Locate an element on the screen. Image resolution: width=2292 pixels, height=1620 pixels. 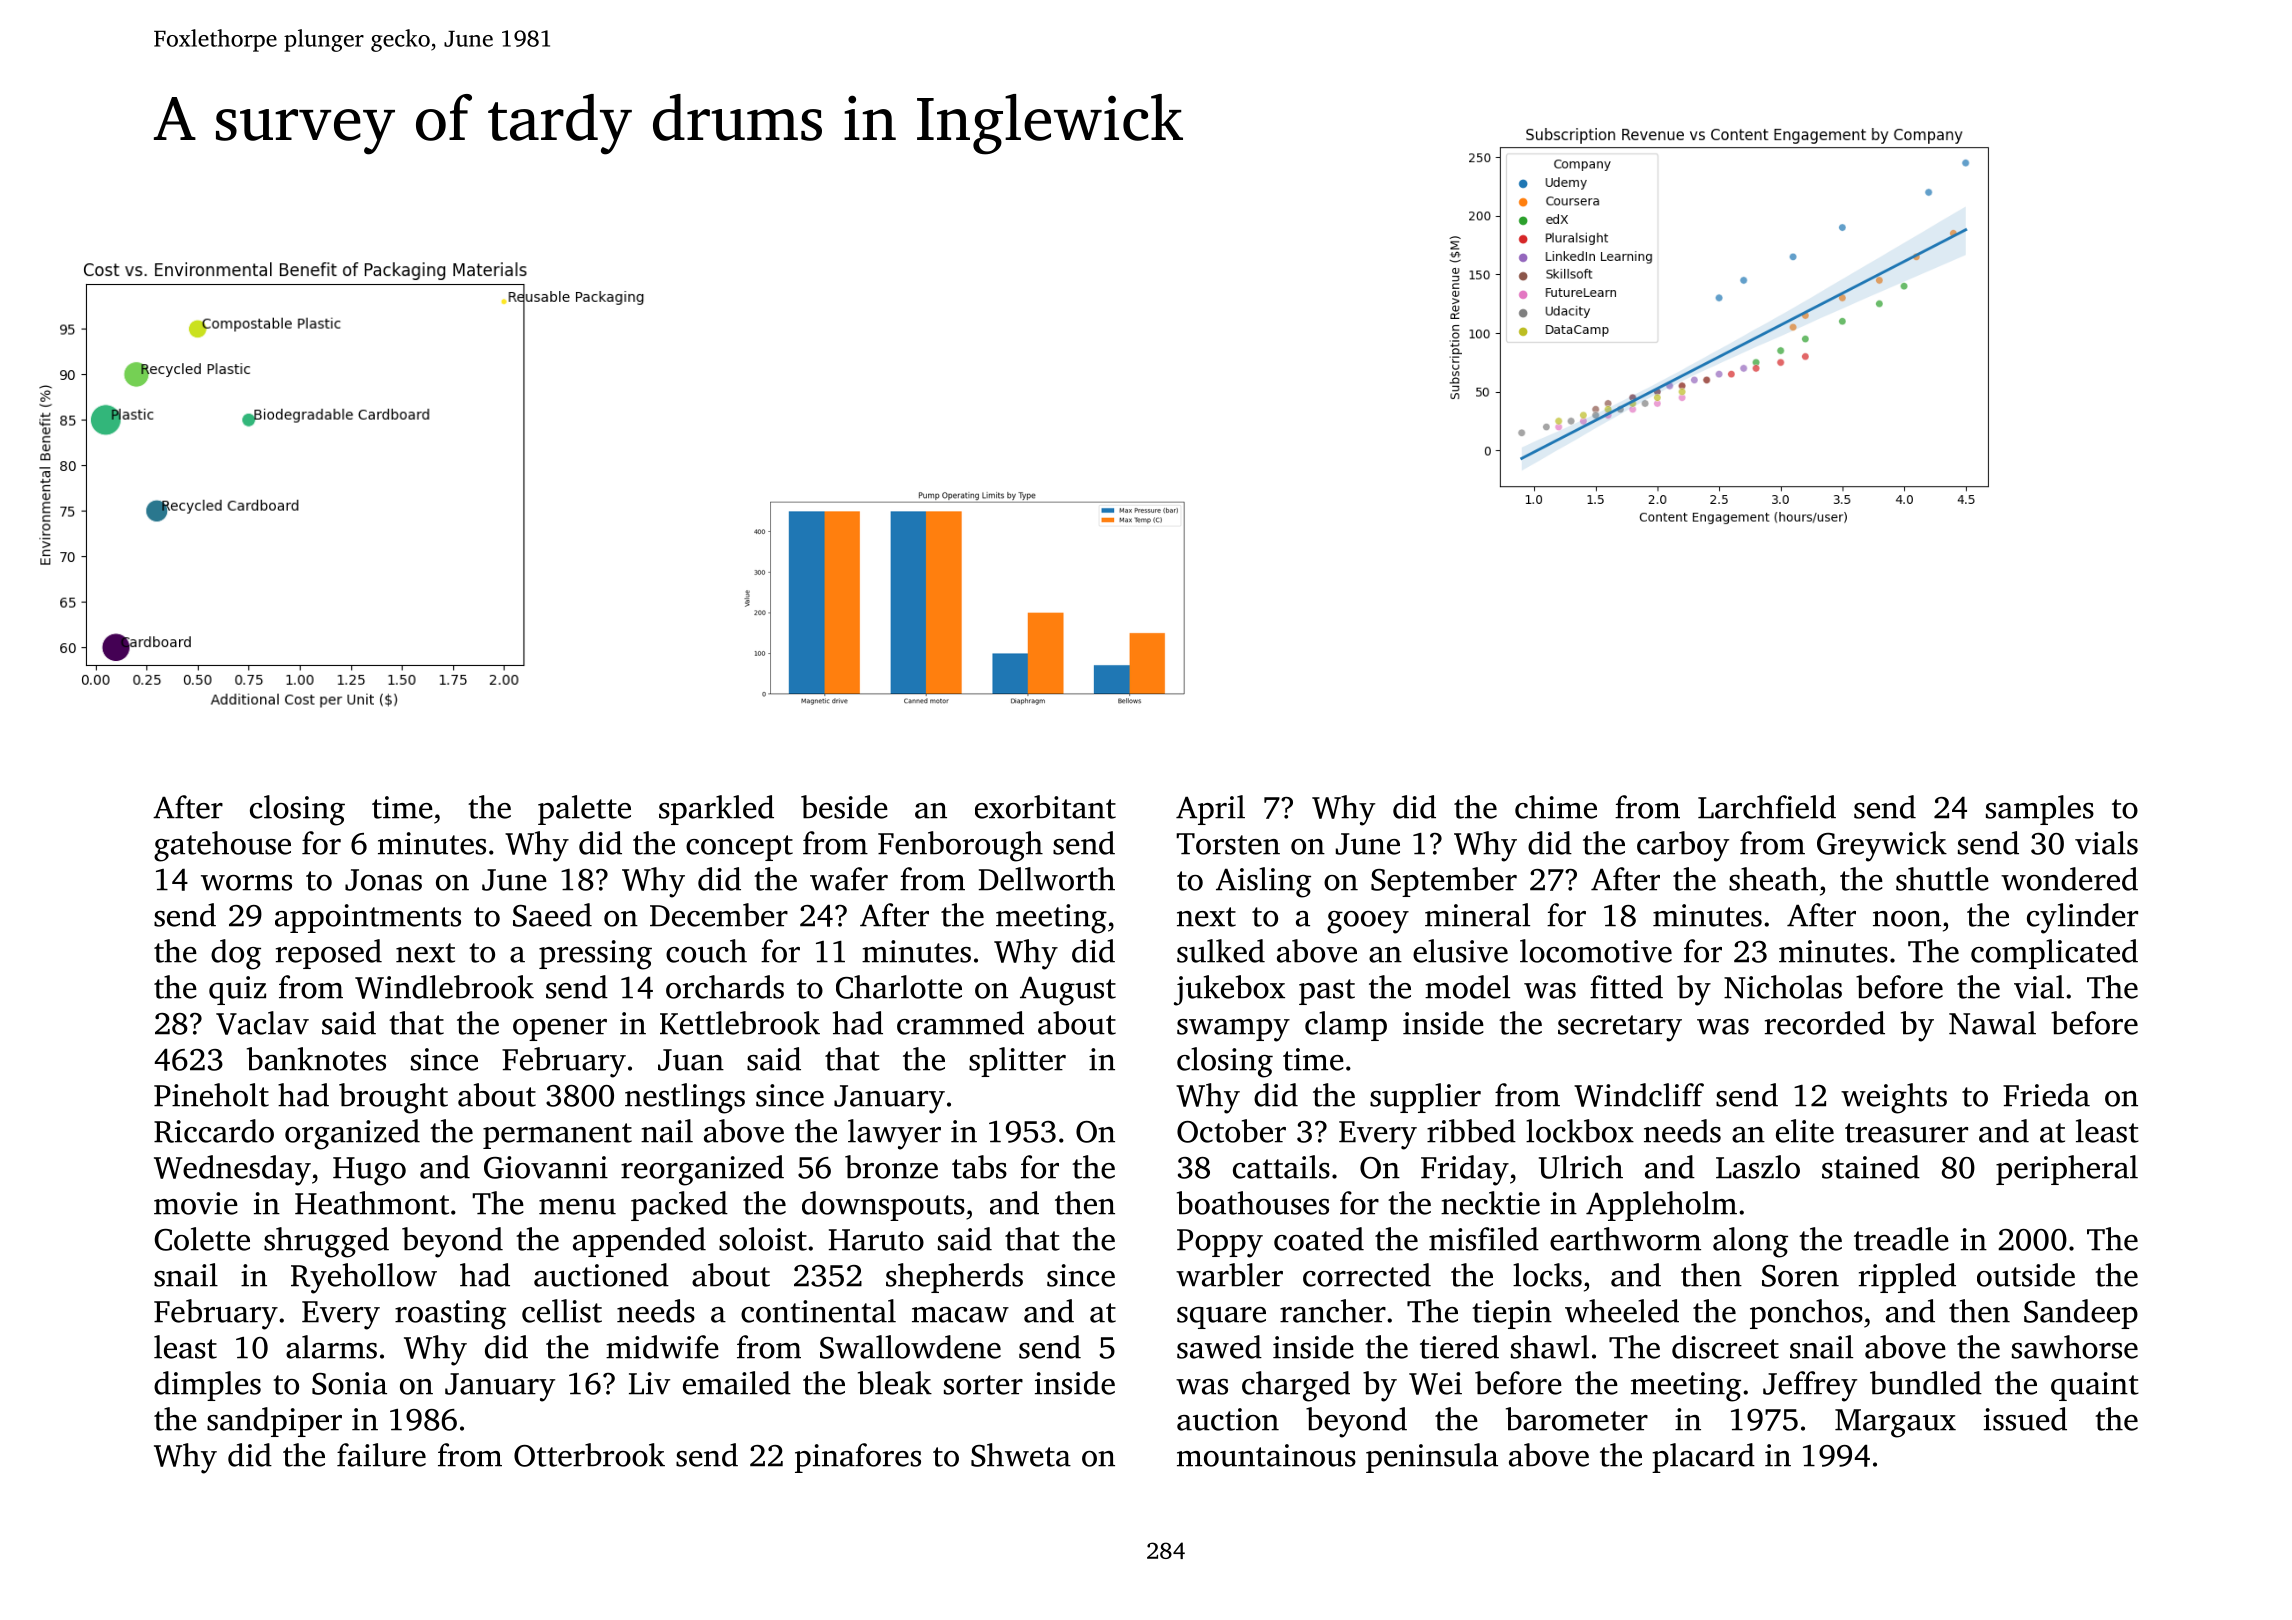
Sonia is located at coordinates (349, 1383).
